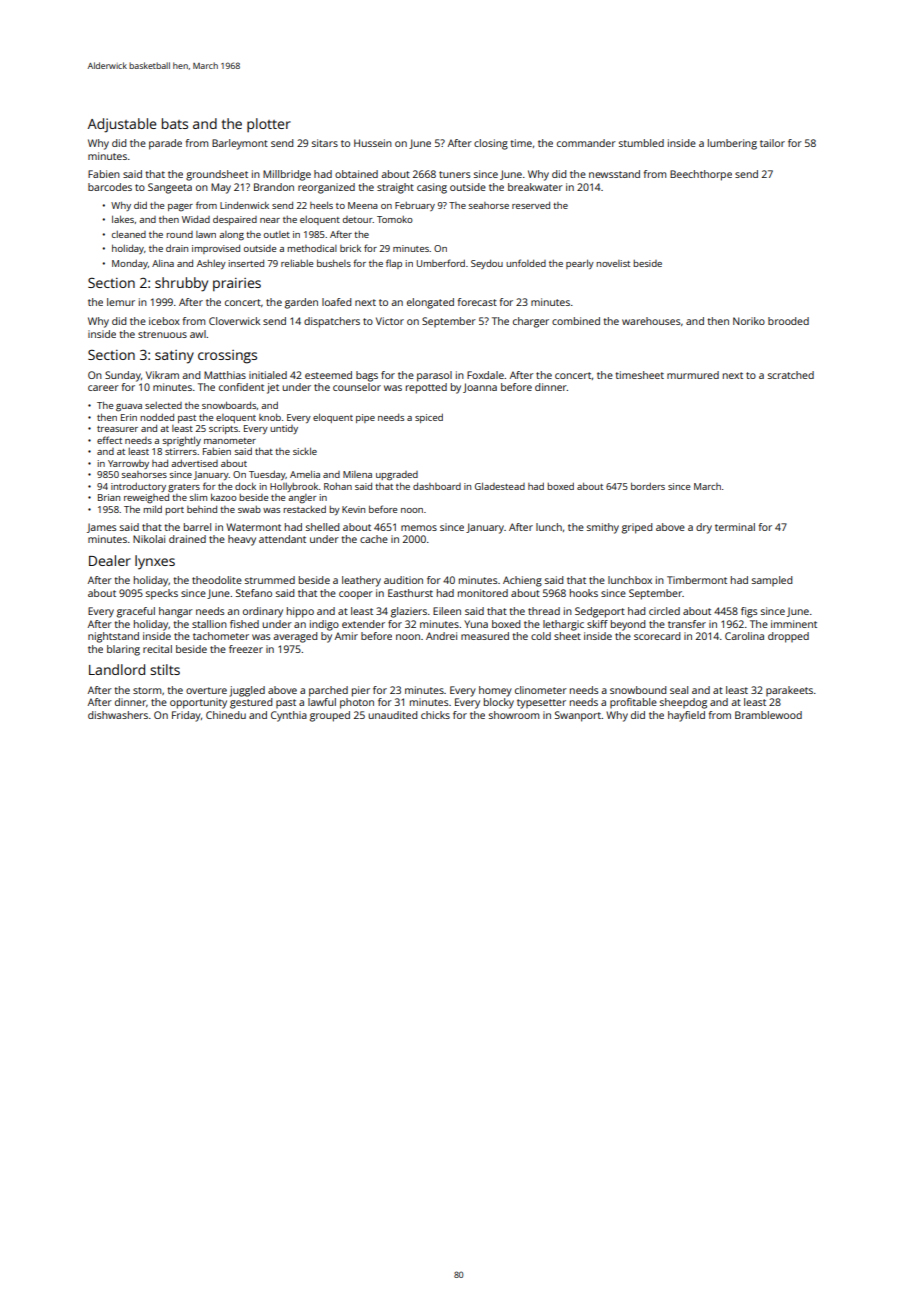 This page has height=1316, width=908. I want to click on stumbled, so click(641, 143).
